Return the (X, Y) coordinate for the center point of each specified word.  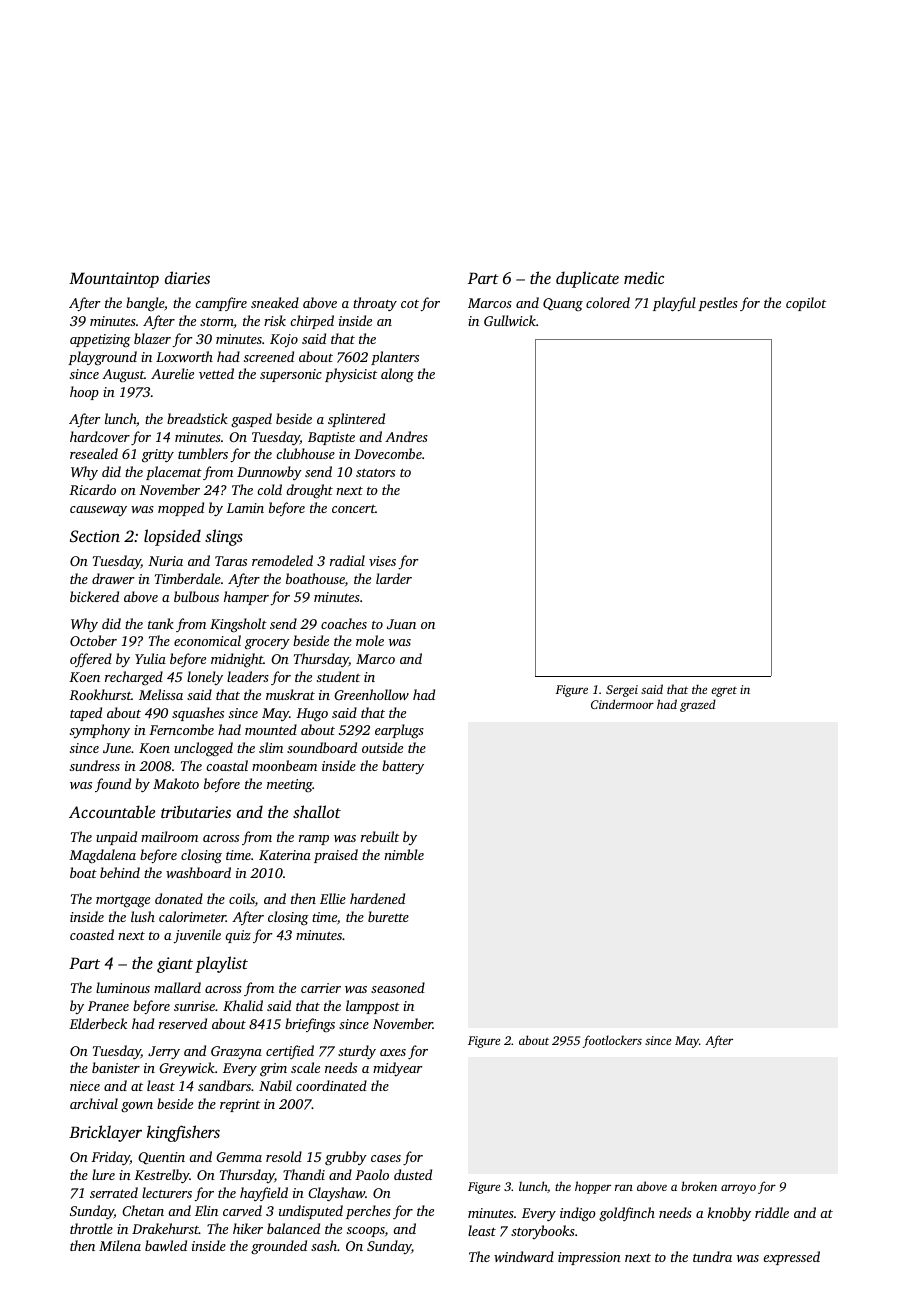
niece (85, 1086)
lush (143, 916)
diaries (187, 277)
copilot (806, 304)
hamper (246, 598)
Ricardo (92, 489)
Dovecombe (388, 453)
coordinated (331, 1085)
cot (410, 304)
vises (382, 561)
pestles (718, 304)
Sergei (622, 691)
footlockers (612, 1041)
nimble (404, 854)
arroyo (738, 1189)
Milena (120, 1245)
